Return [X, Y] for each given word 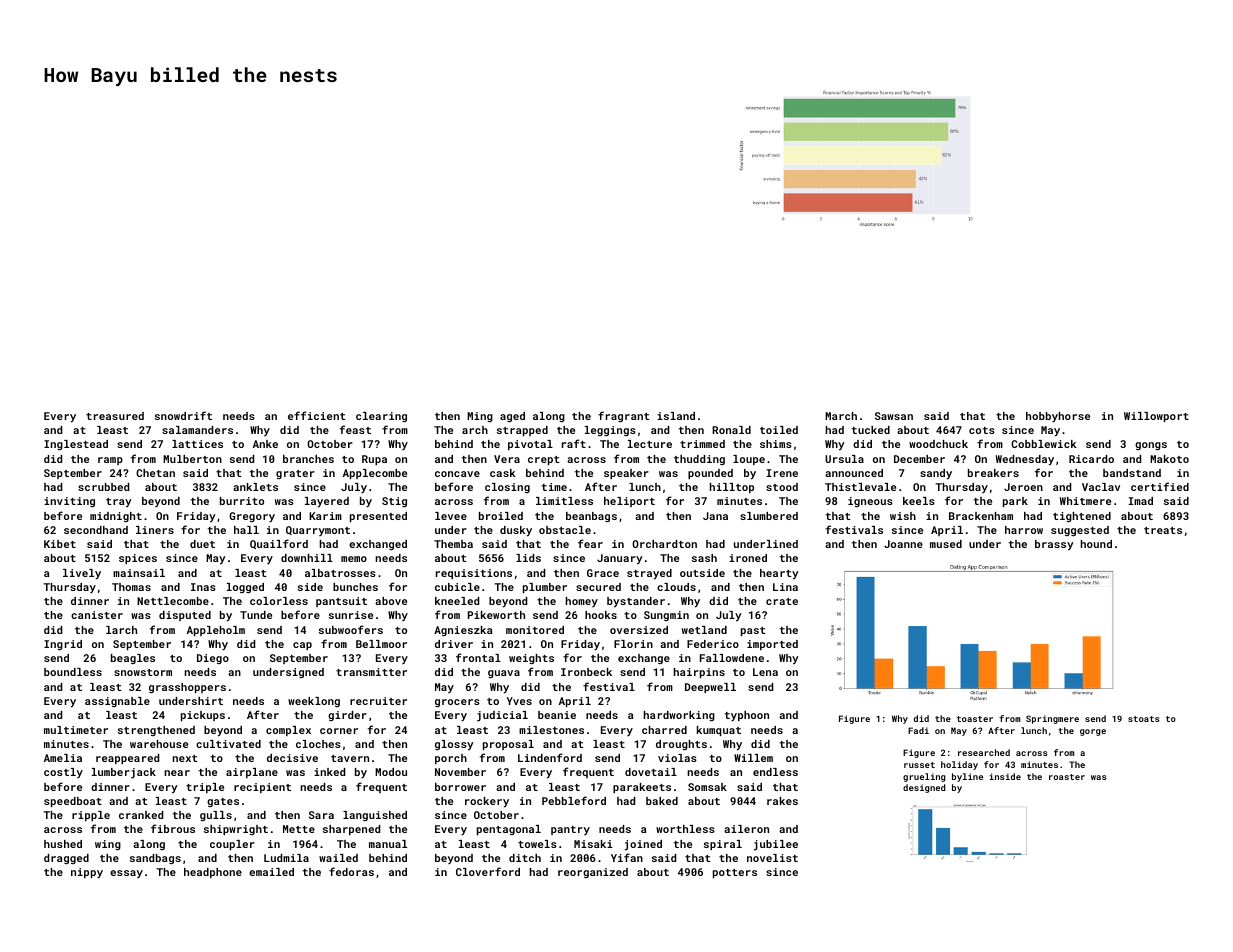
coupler [232, 845]
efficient [317, 415]
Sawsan [894, 416]
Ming [480, 417]
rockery [487, 802]
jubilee [776, 845]
